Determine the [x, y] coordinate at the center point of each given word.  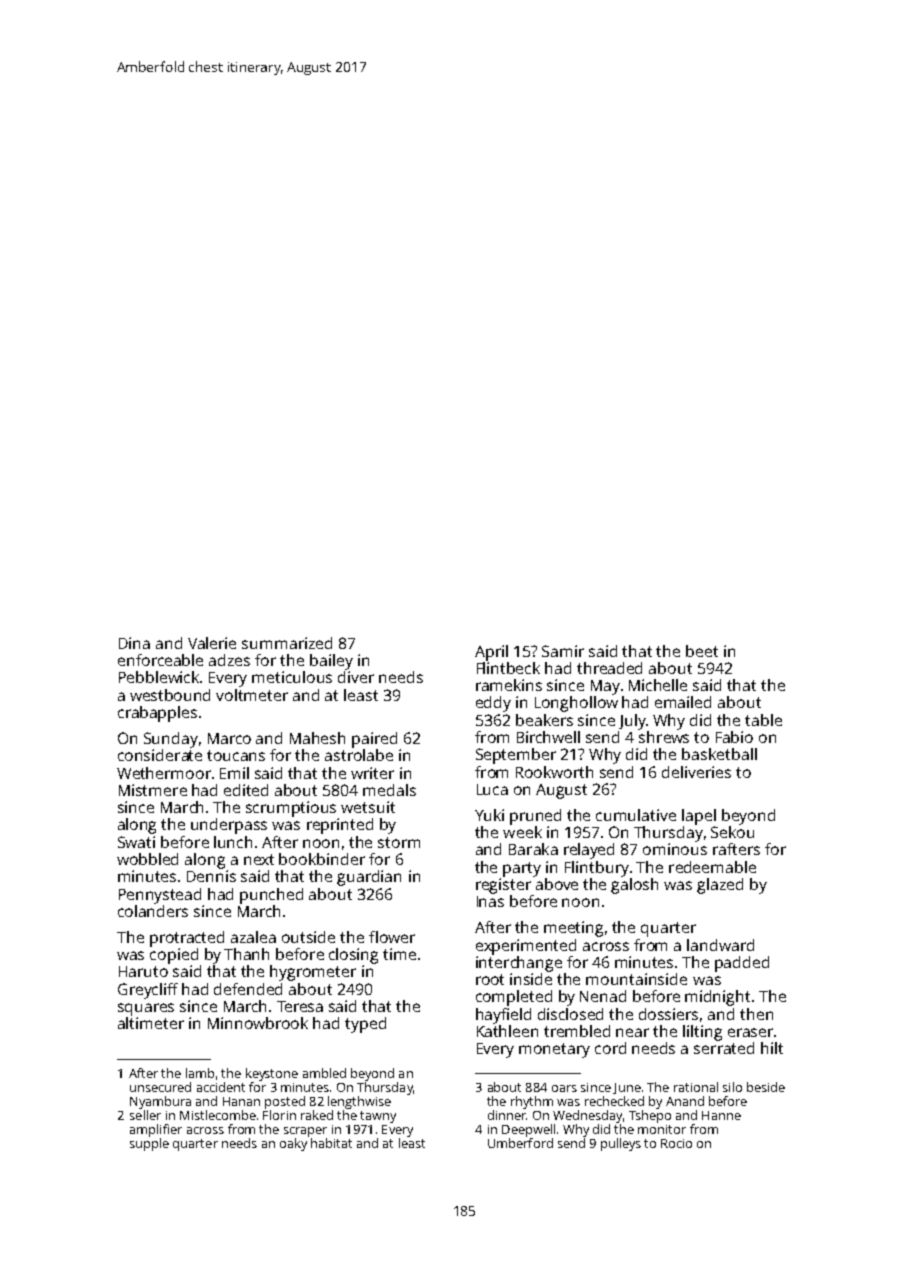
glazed [720, 886]
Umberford [520, 1143]
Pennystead [160, 896]
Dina [134, 643]
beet [702, 651]
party [522, 869]
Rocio [676, 1143]
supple [149, 1144]
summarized [287, 643]
